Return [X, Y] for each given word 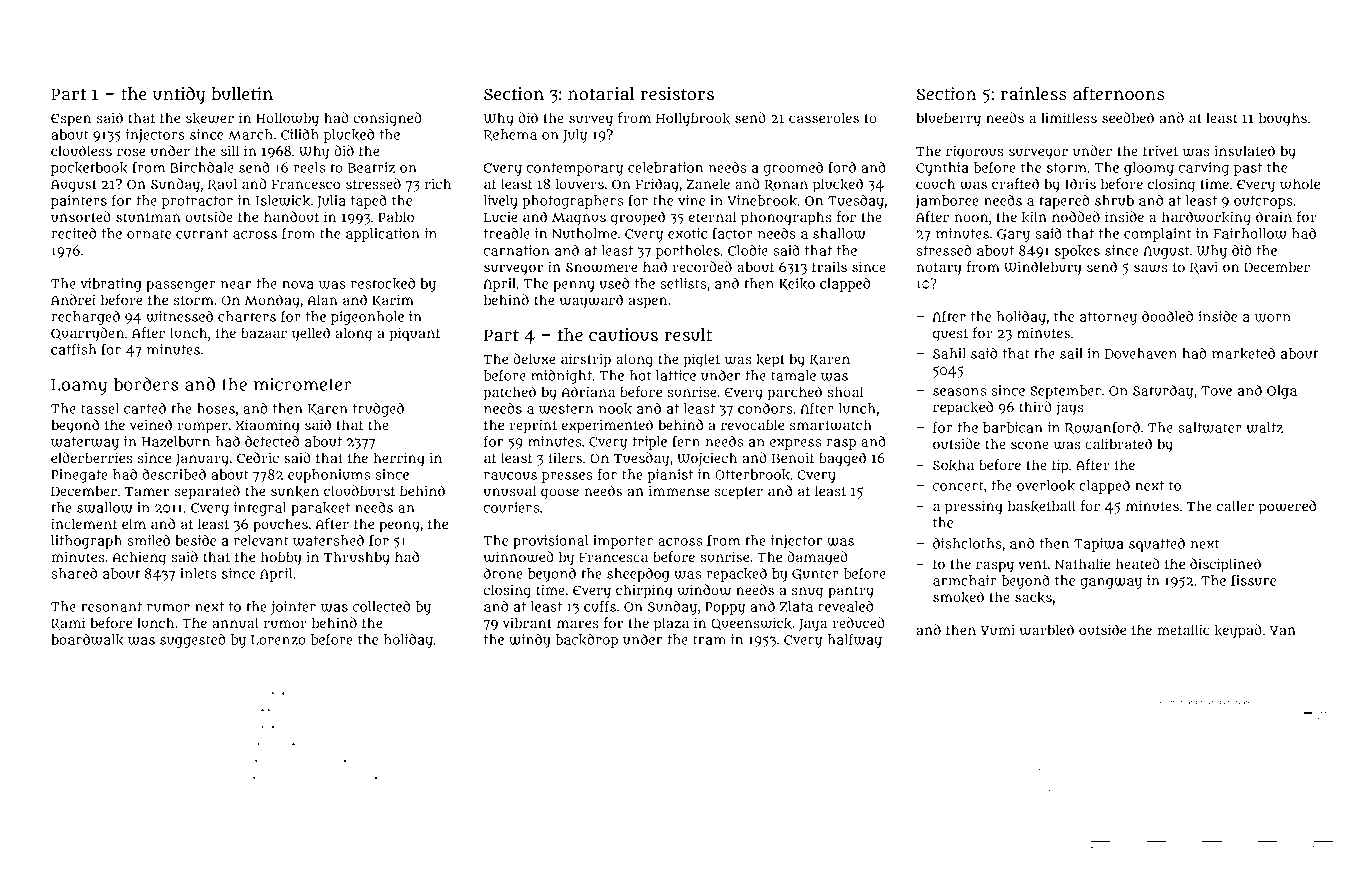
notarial [601, 94]
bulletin [242, 93]
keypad [1238, 631]
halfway [855, 641]
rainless [1034, 93]
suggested [193, 641]
